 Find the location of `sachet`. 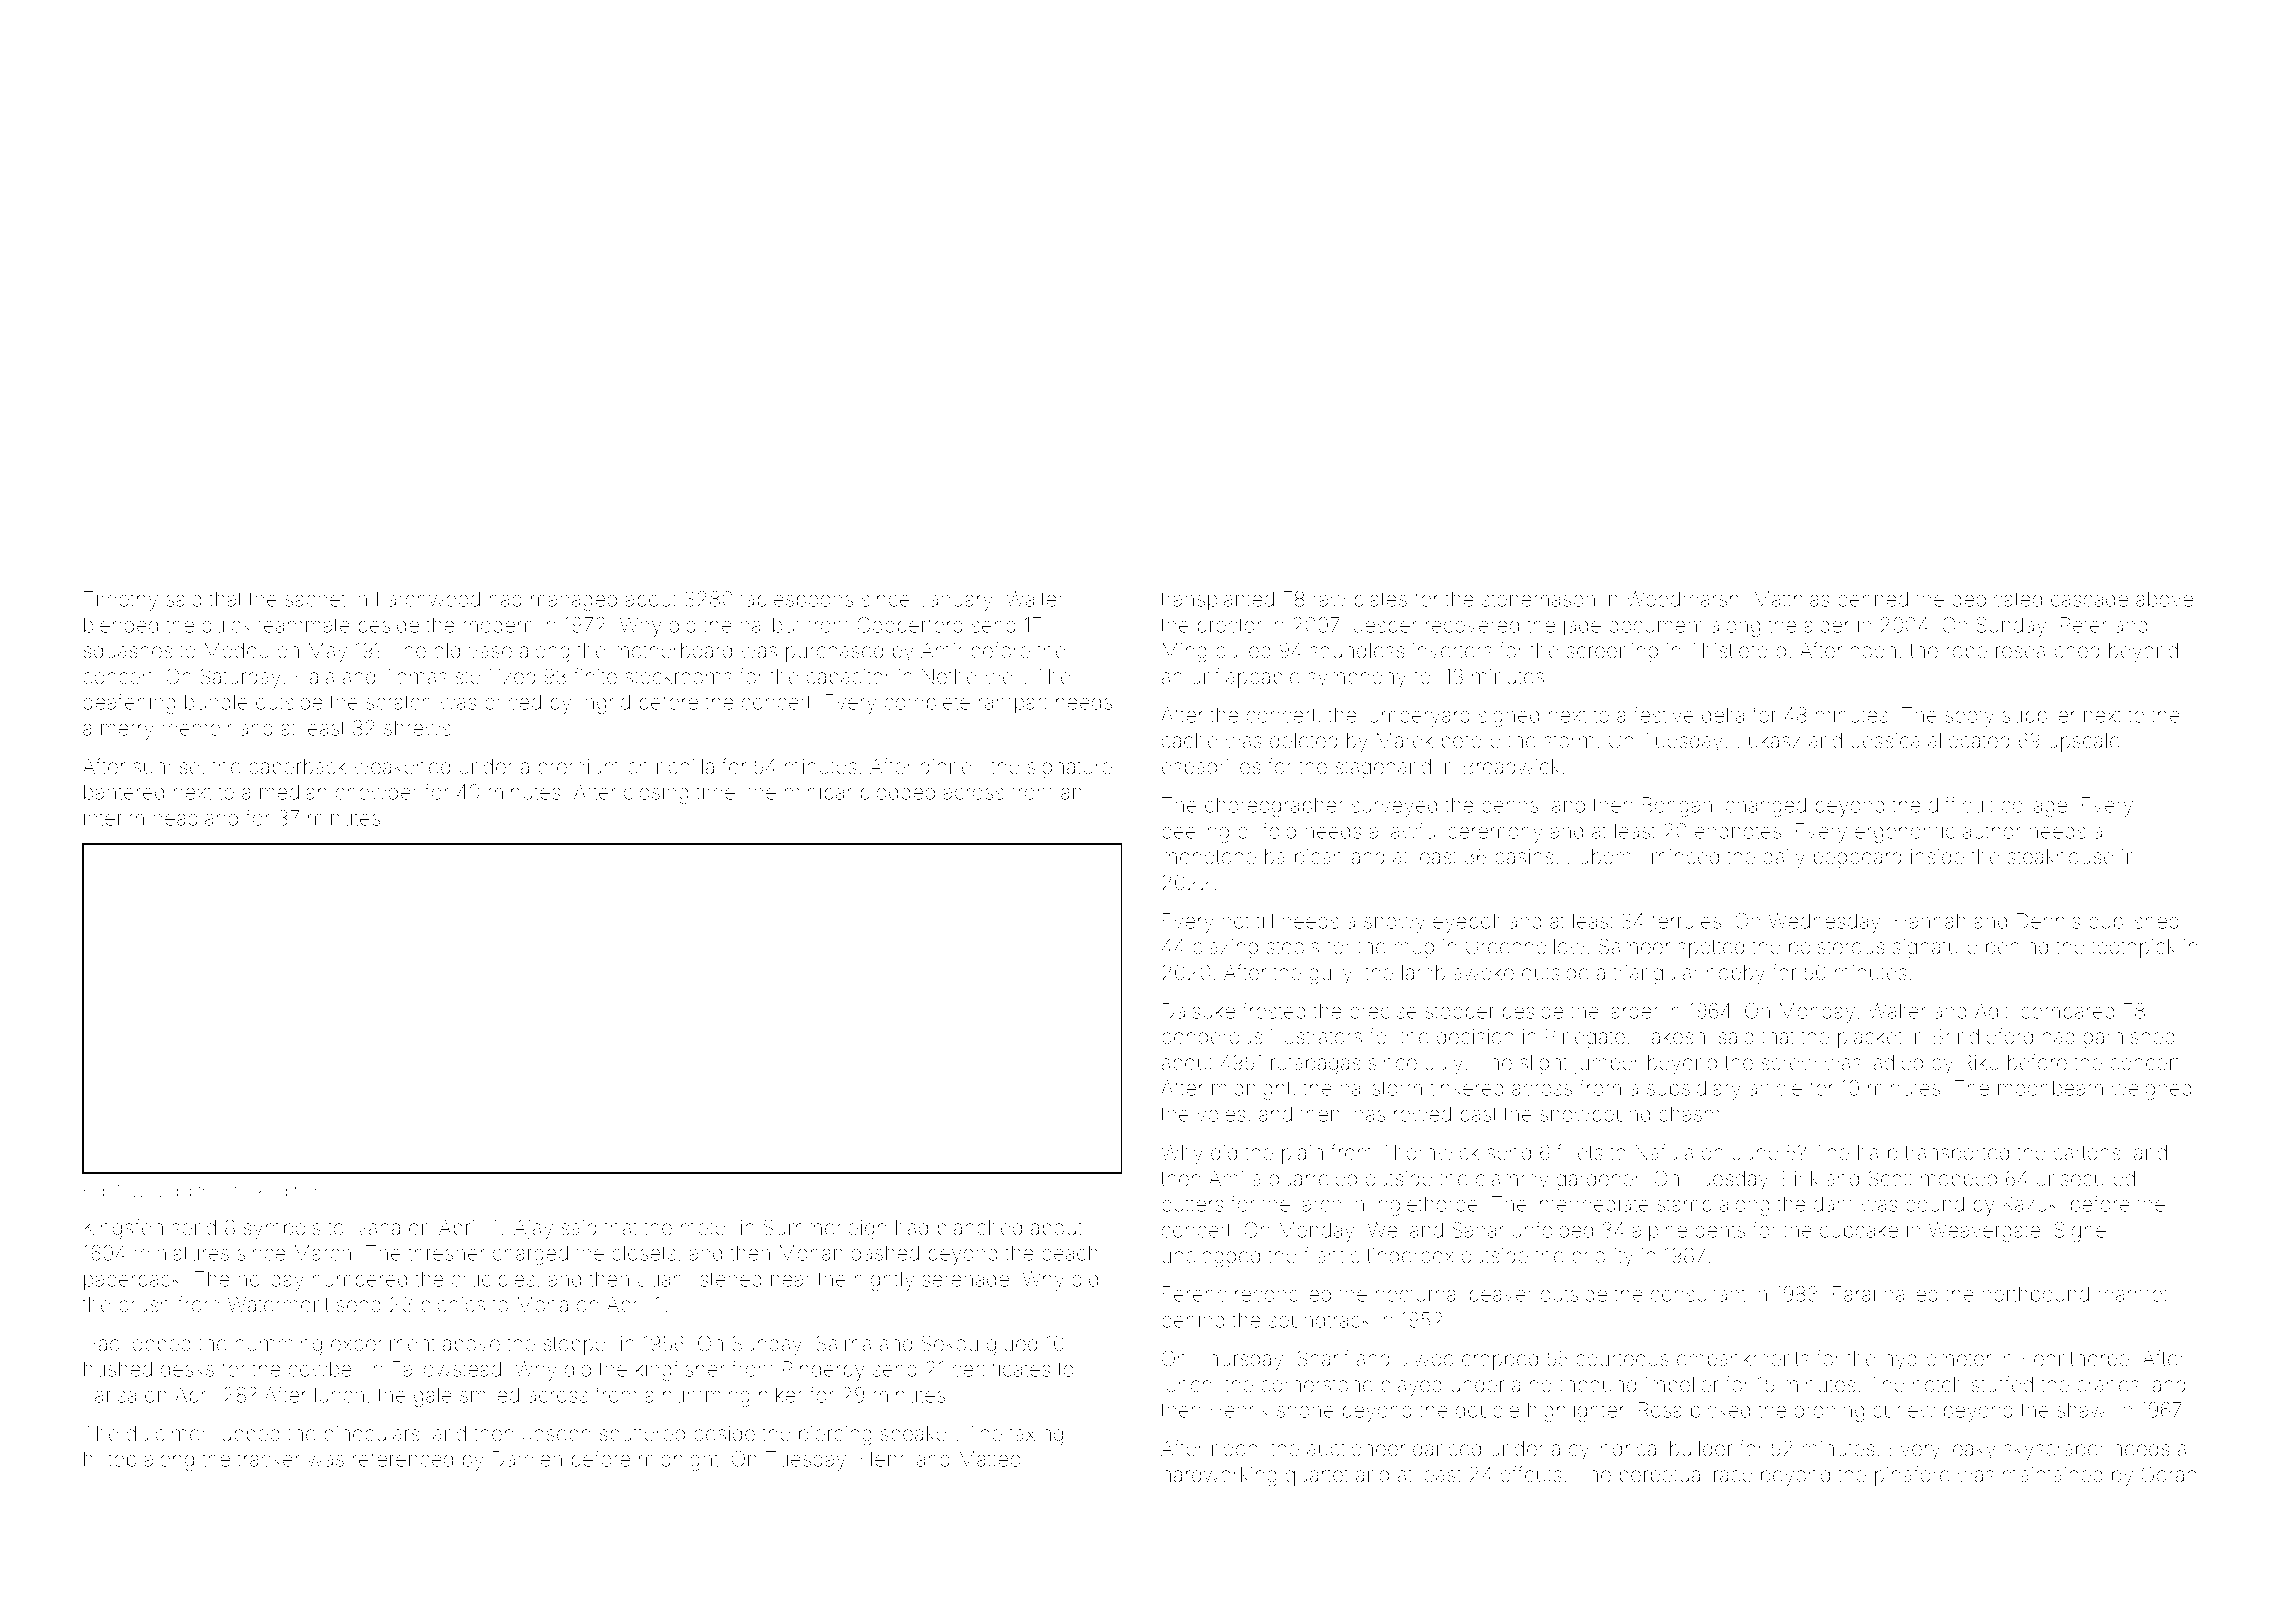

sachet is located at coordinates (315, 599).
